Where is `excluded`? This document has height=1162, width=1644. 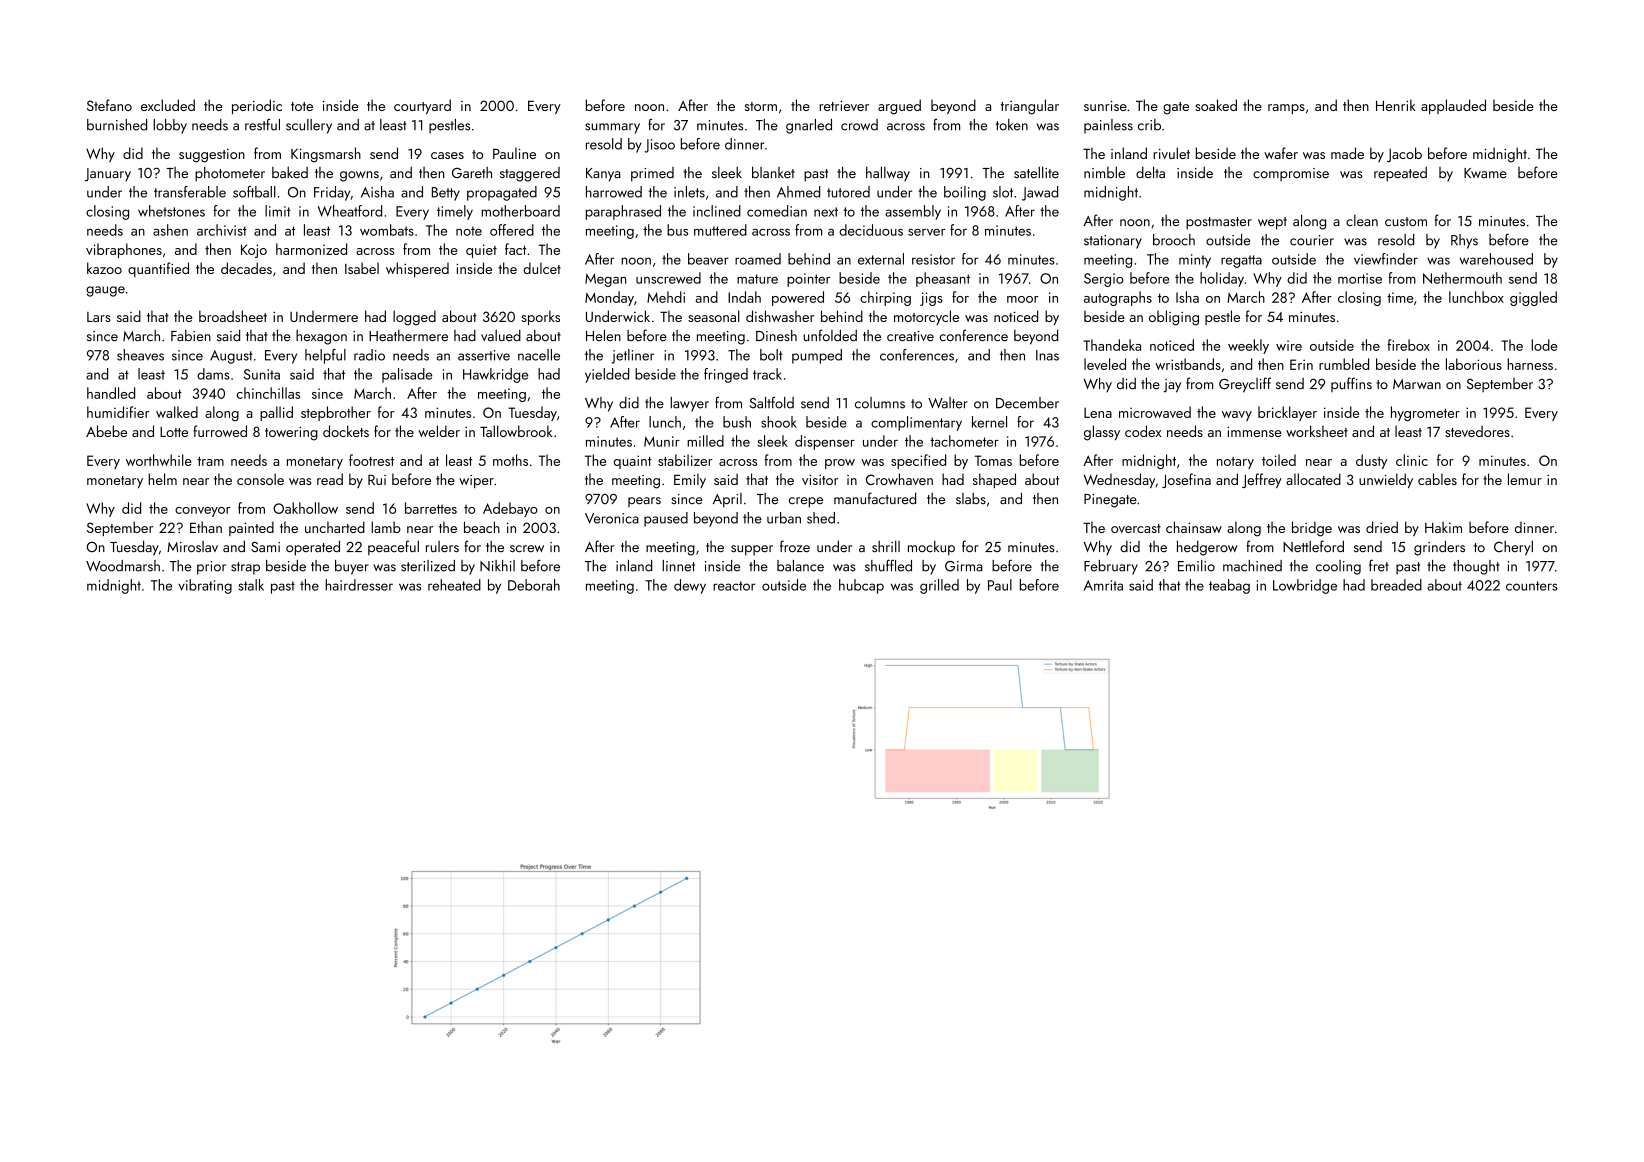 excluded is located at coordinates (168, 105).
